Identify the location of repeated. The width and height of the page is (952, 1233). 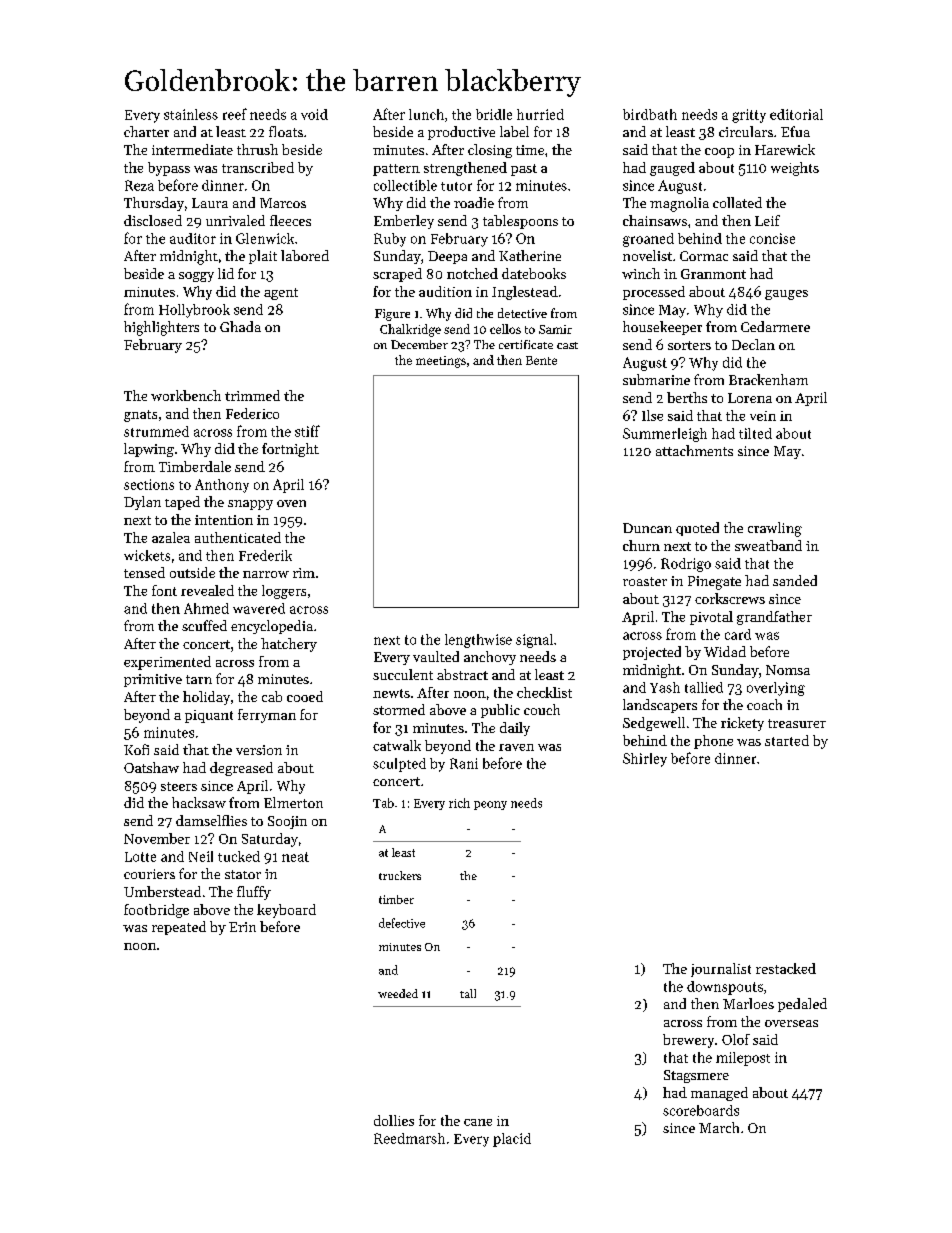
(179, 928).
